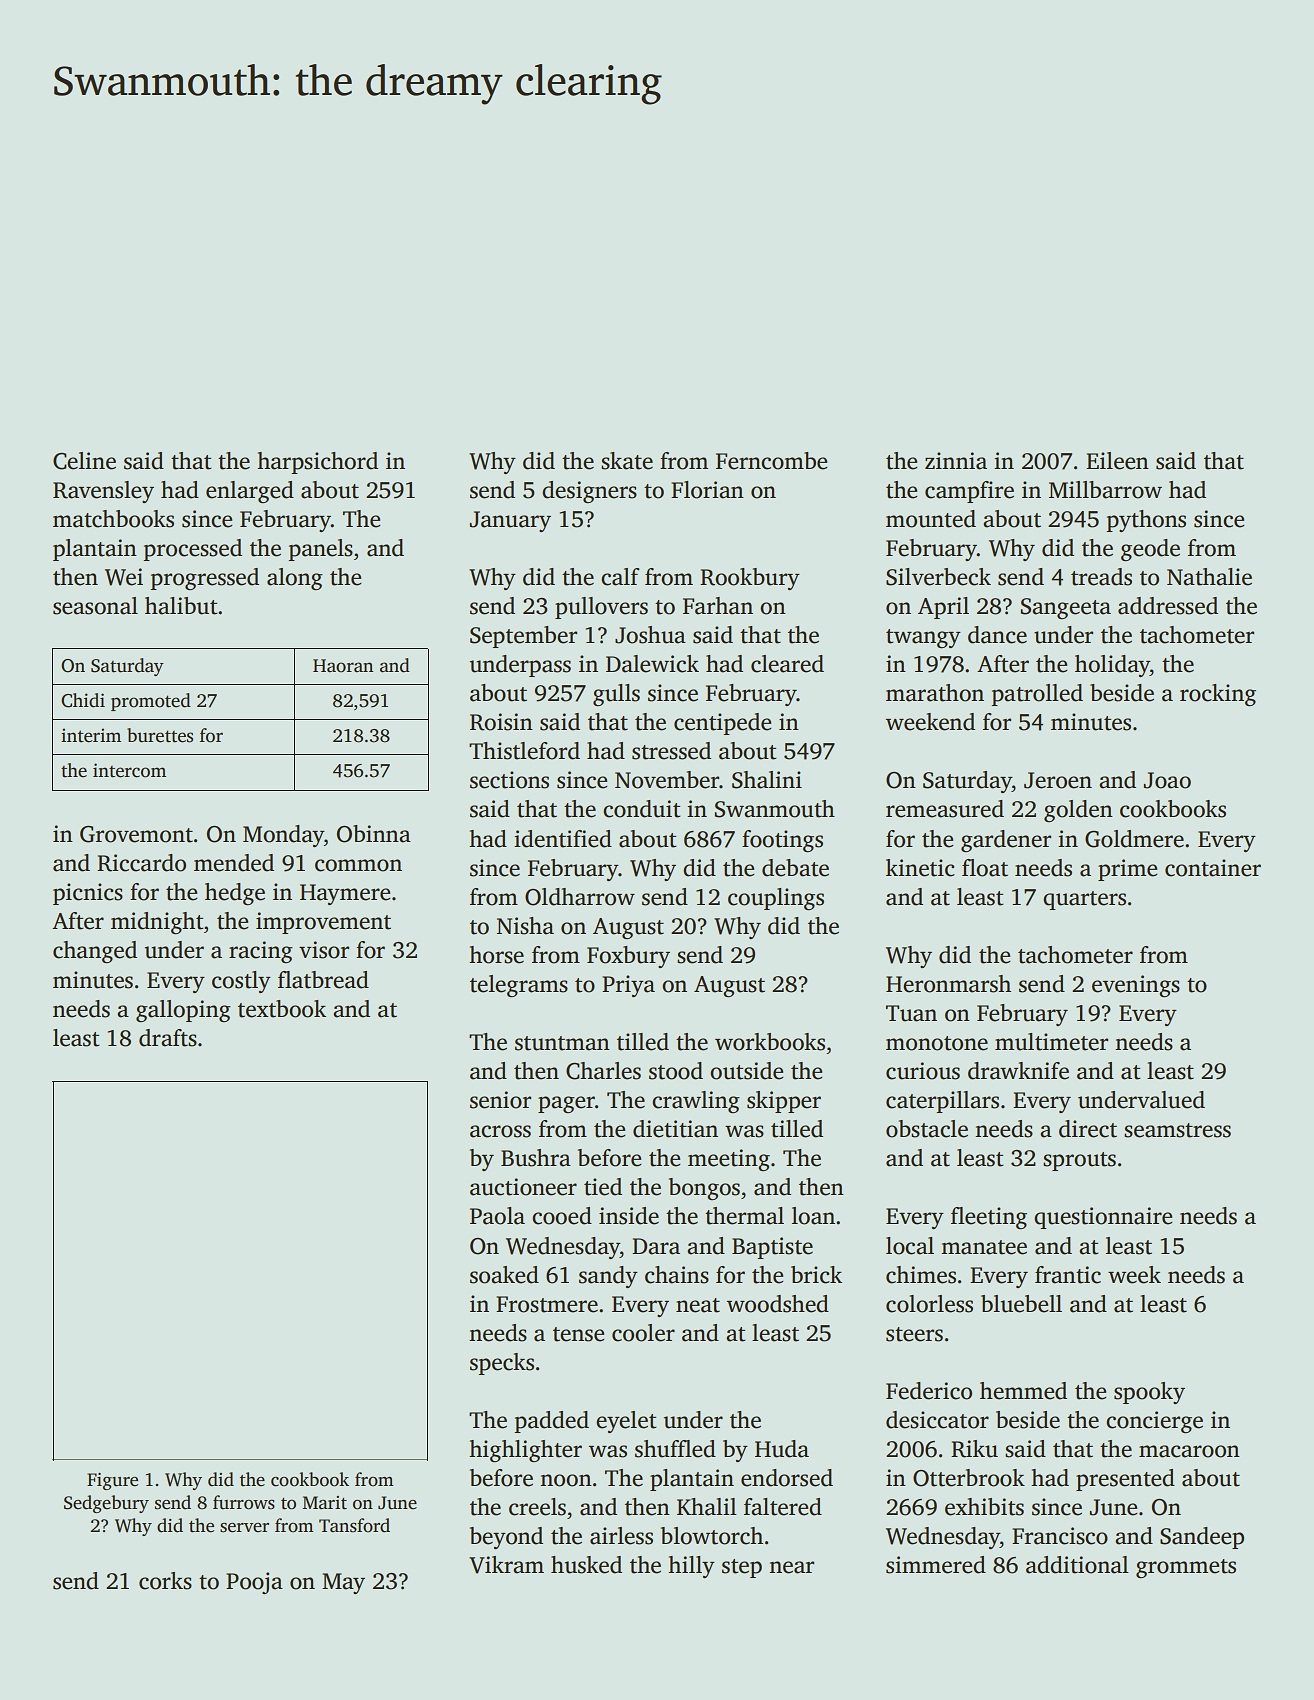 This screenshot has height=1700, width=1314. I want to click on float, so click(985, 868).
